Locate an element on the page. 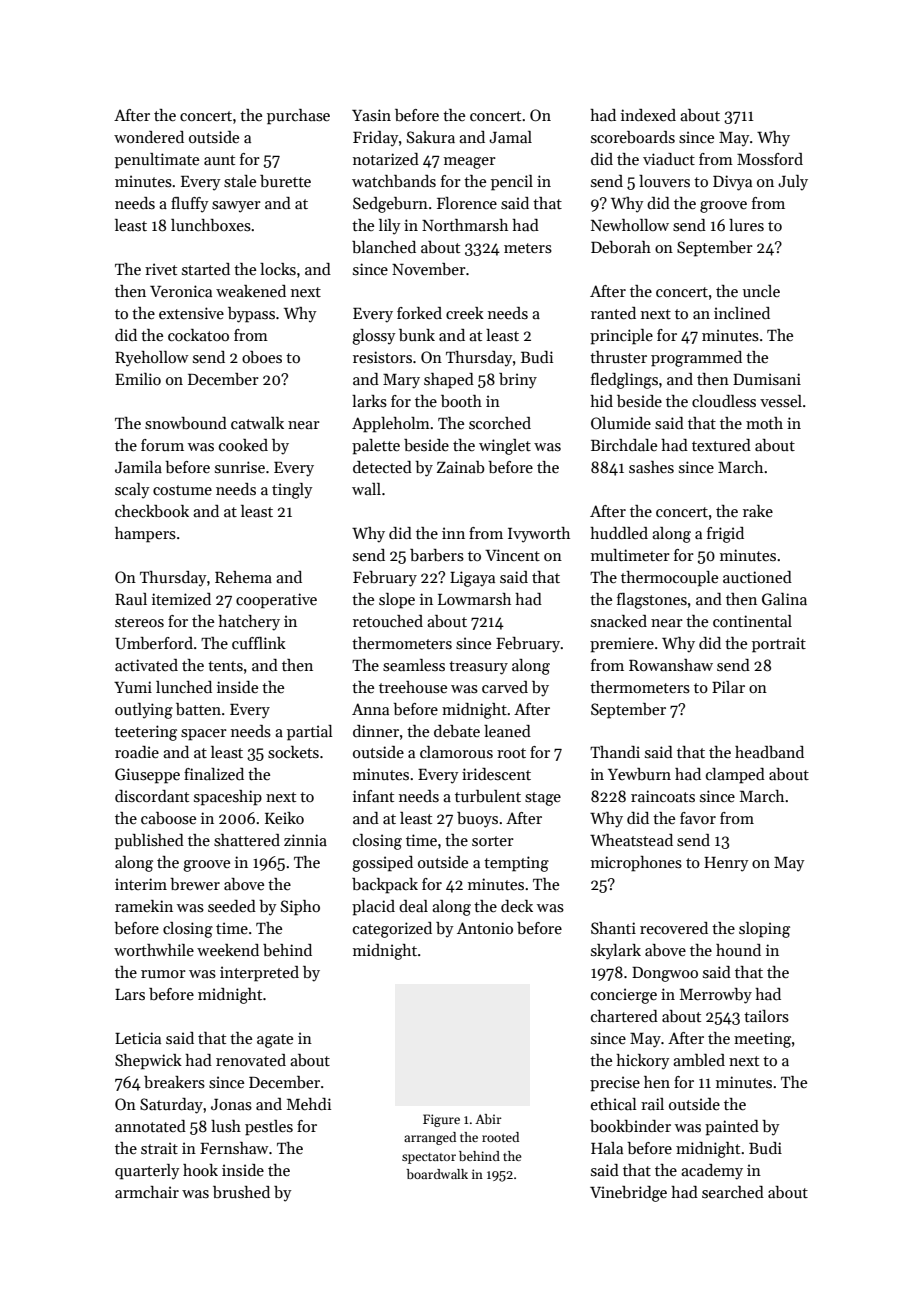 The image size is (924, 1308). wondered is located at coordinates (149, 137).
